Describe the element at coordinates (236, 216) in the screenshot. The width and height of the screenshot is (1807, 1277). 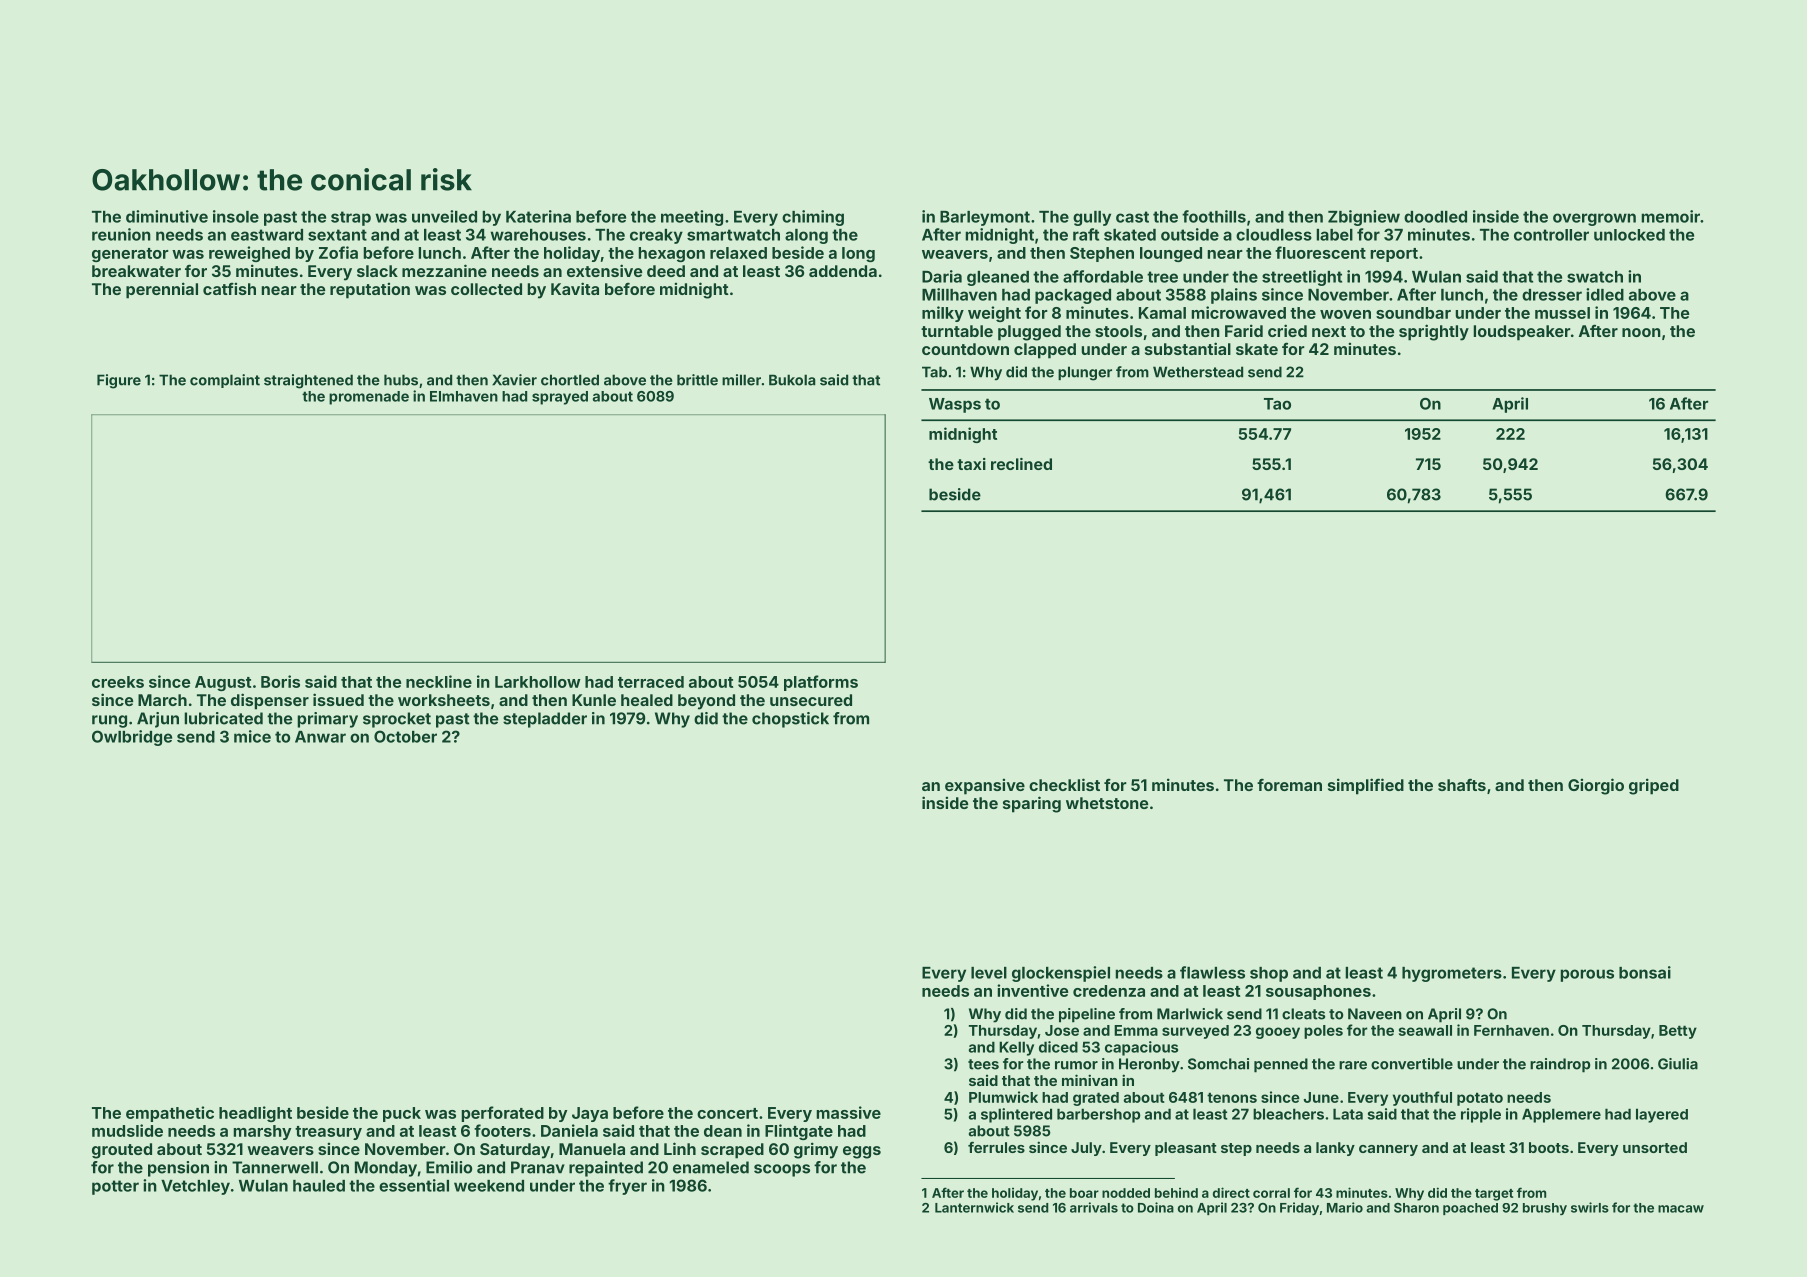
I see `insole` at that location.
